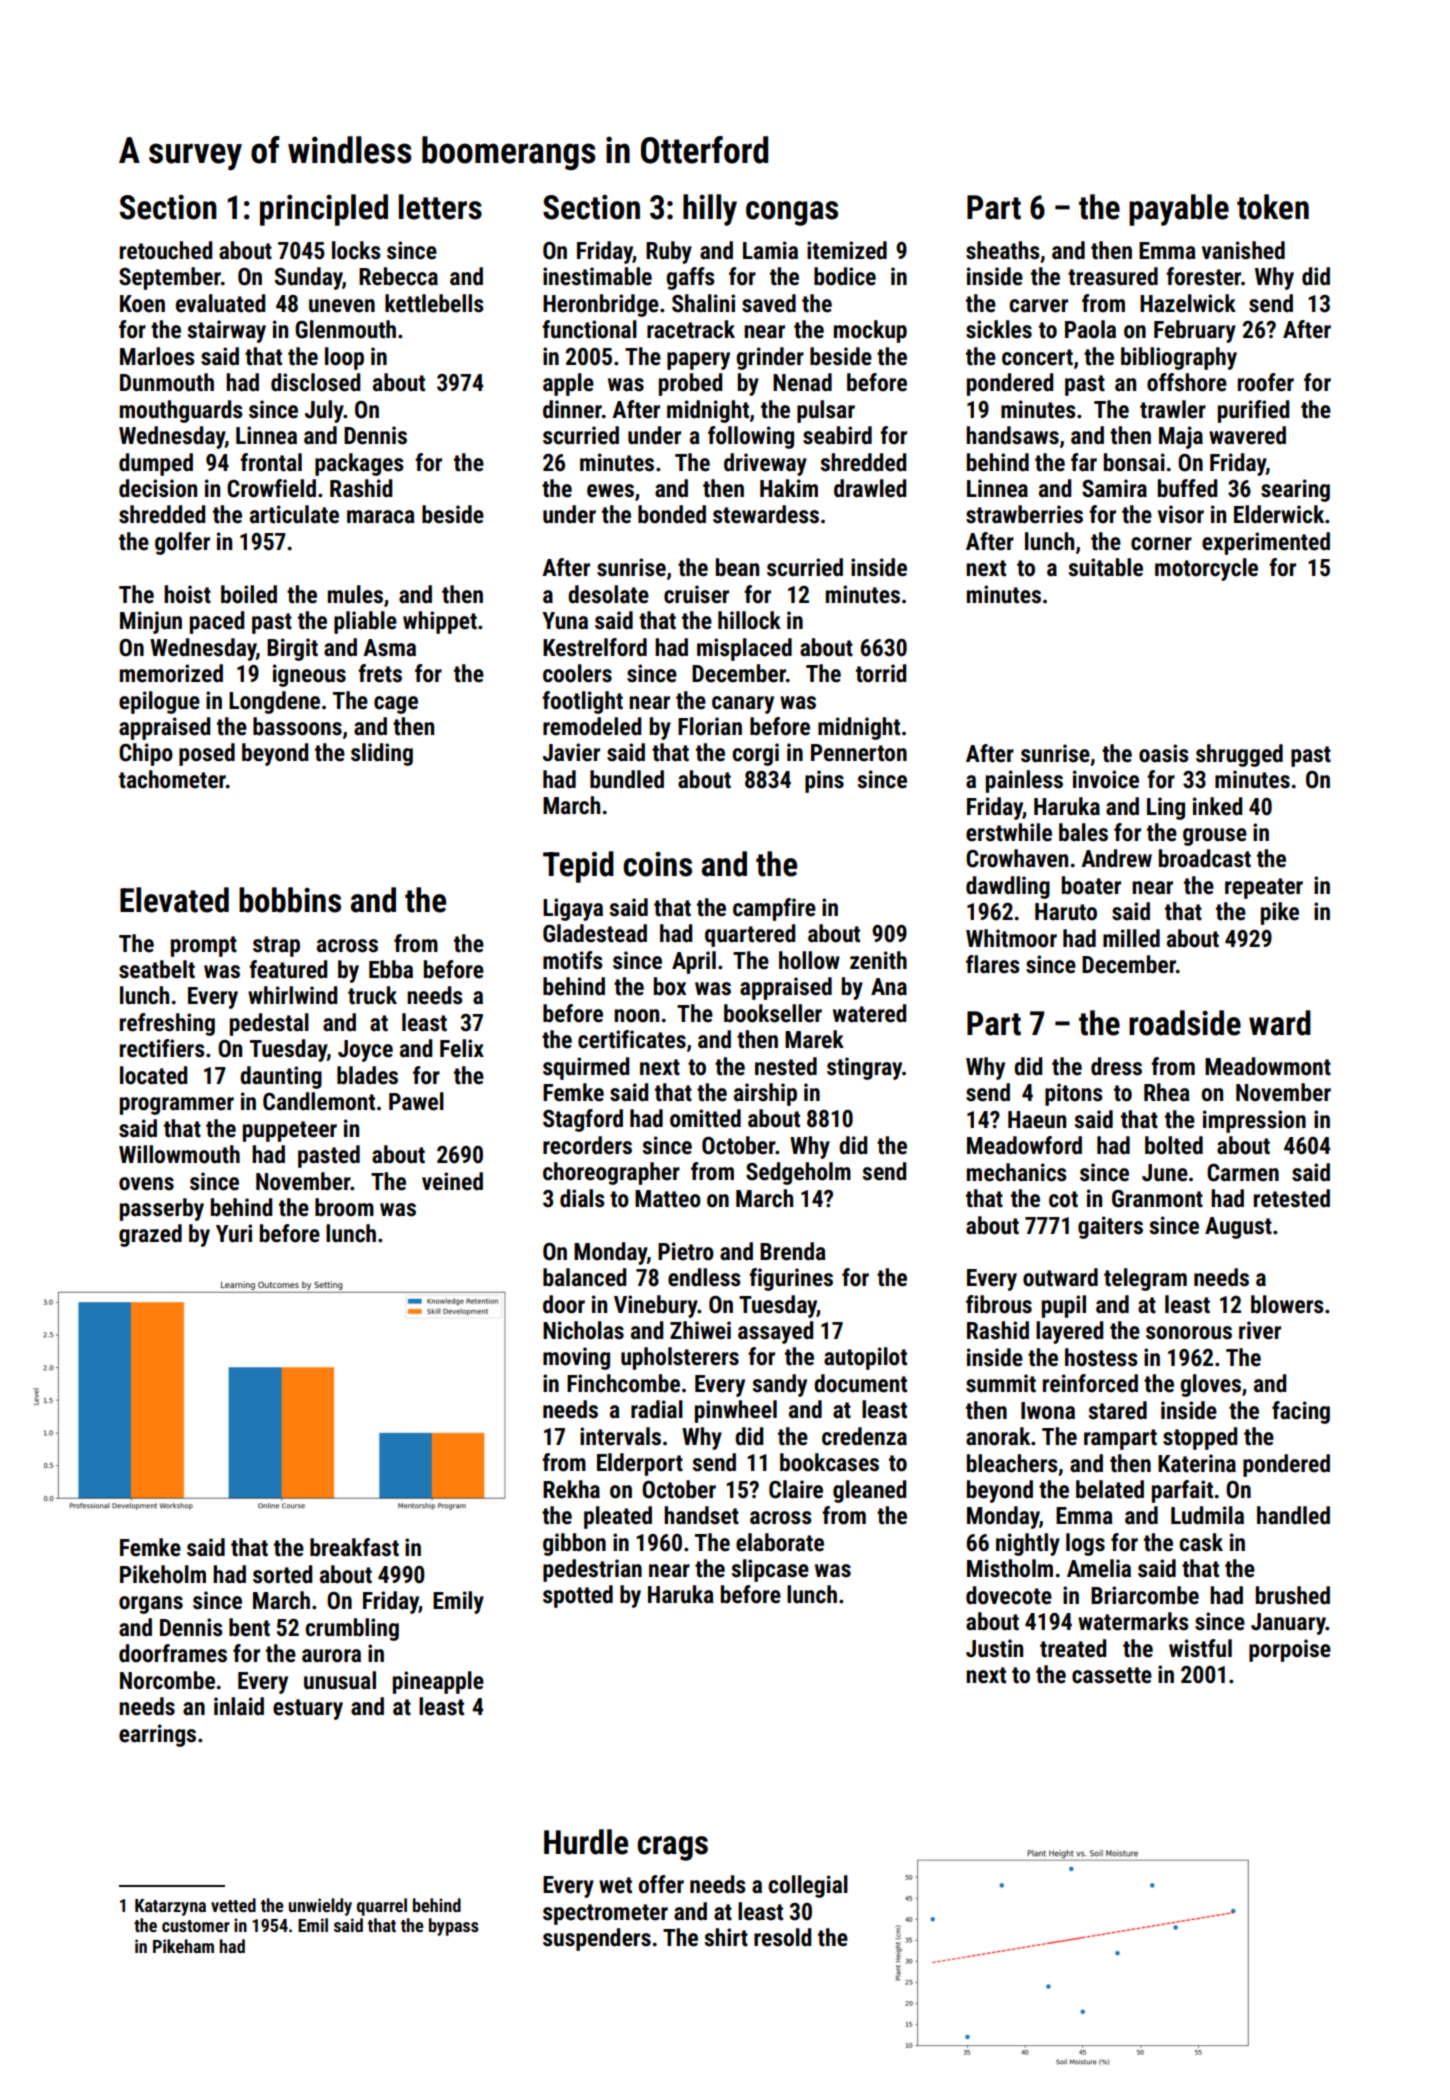 This image has height=2100, width=1450. What do you see at coordinates (1292, 1198) in the image?
I see `retested` at bounding box center [1292, 1198].
